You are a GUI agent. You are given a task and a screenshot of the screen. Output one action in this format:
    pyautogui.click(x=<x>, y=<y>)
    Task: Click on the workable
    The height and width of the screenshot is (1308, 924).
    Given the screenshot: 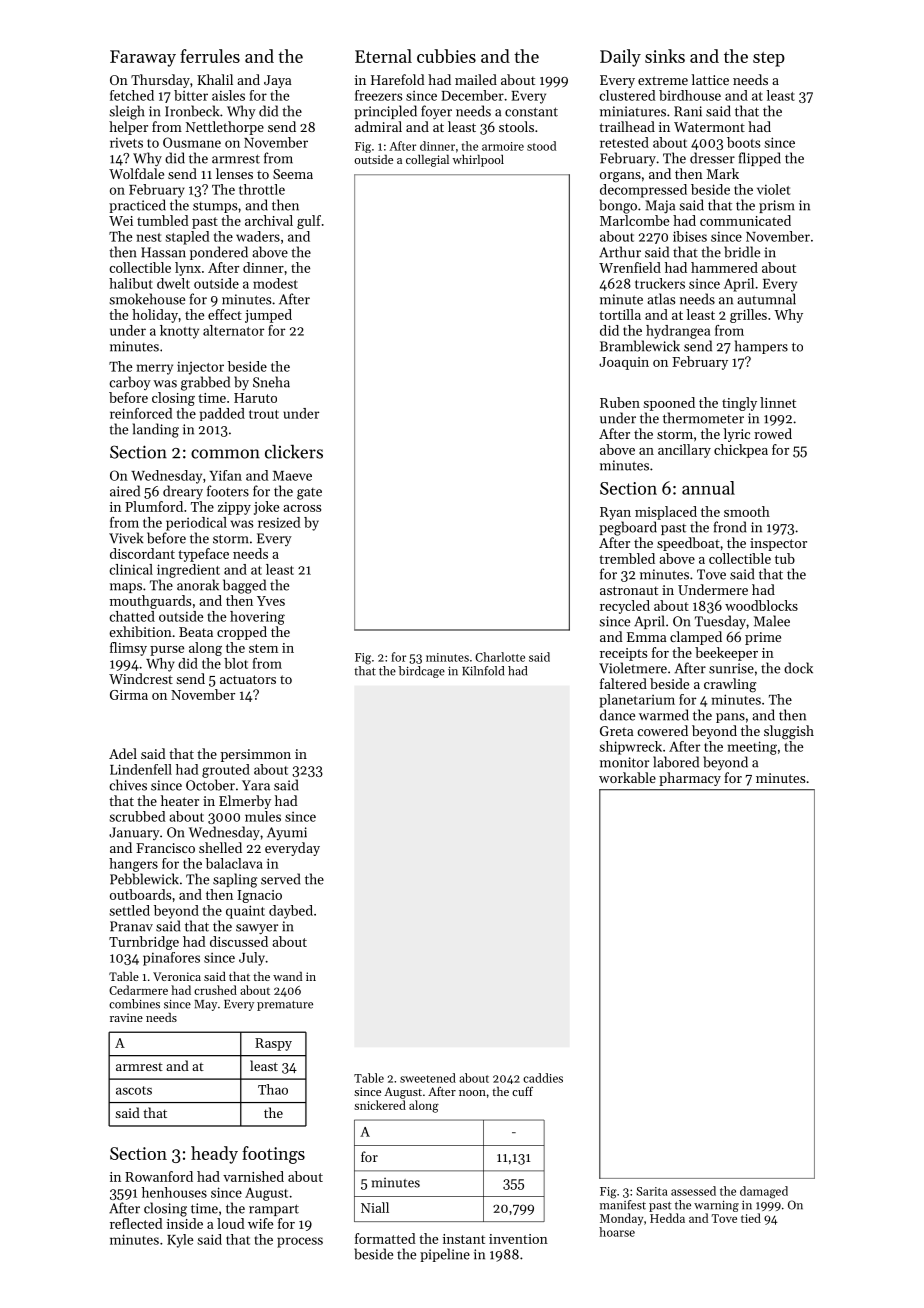 What is the action you would take?
    pyautogui.click(x=627, y=777)
